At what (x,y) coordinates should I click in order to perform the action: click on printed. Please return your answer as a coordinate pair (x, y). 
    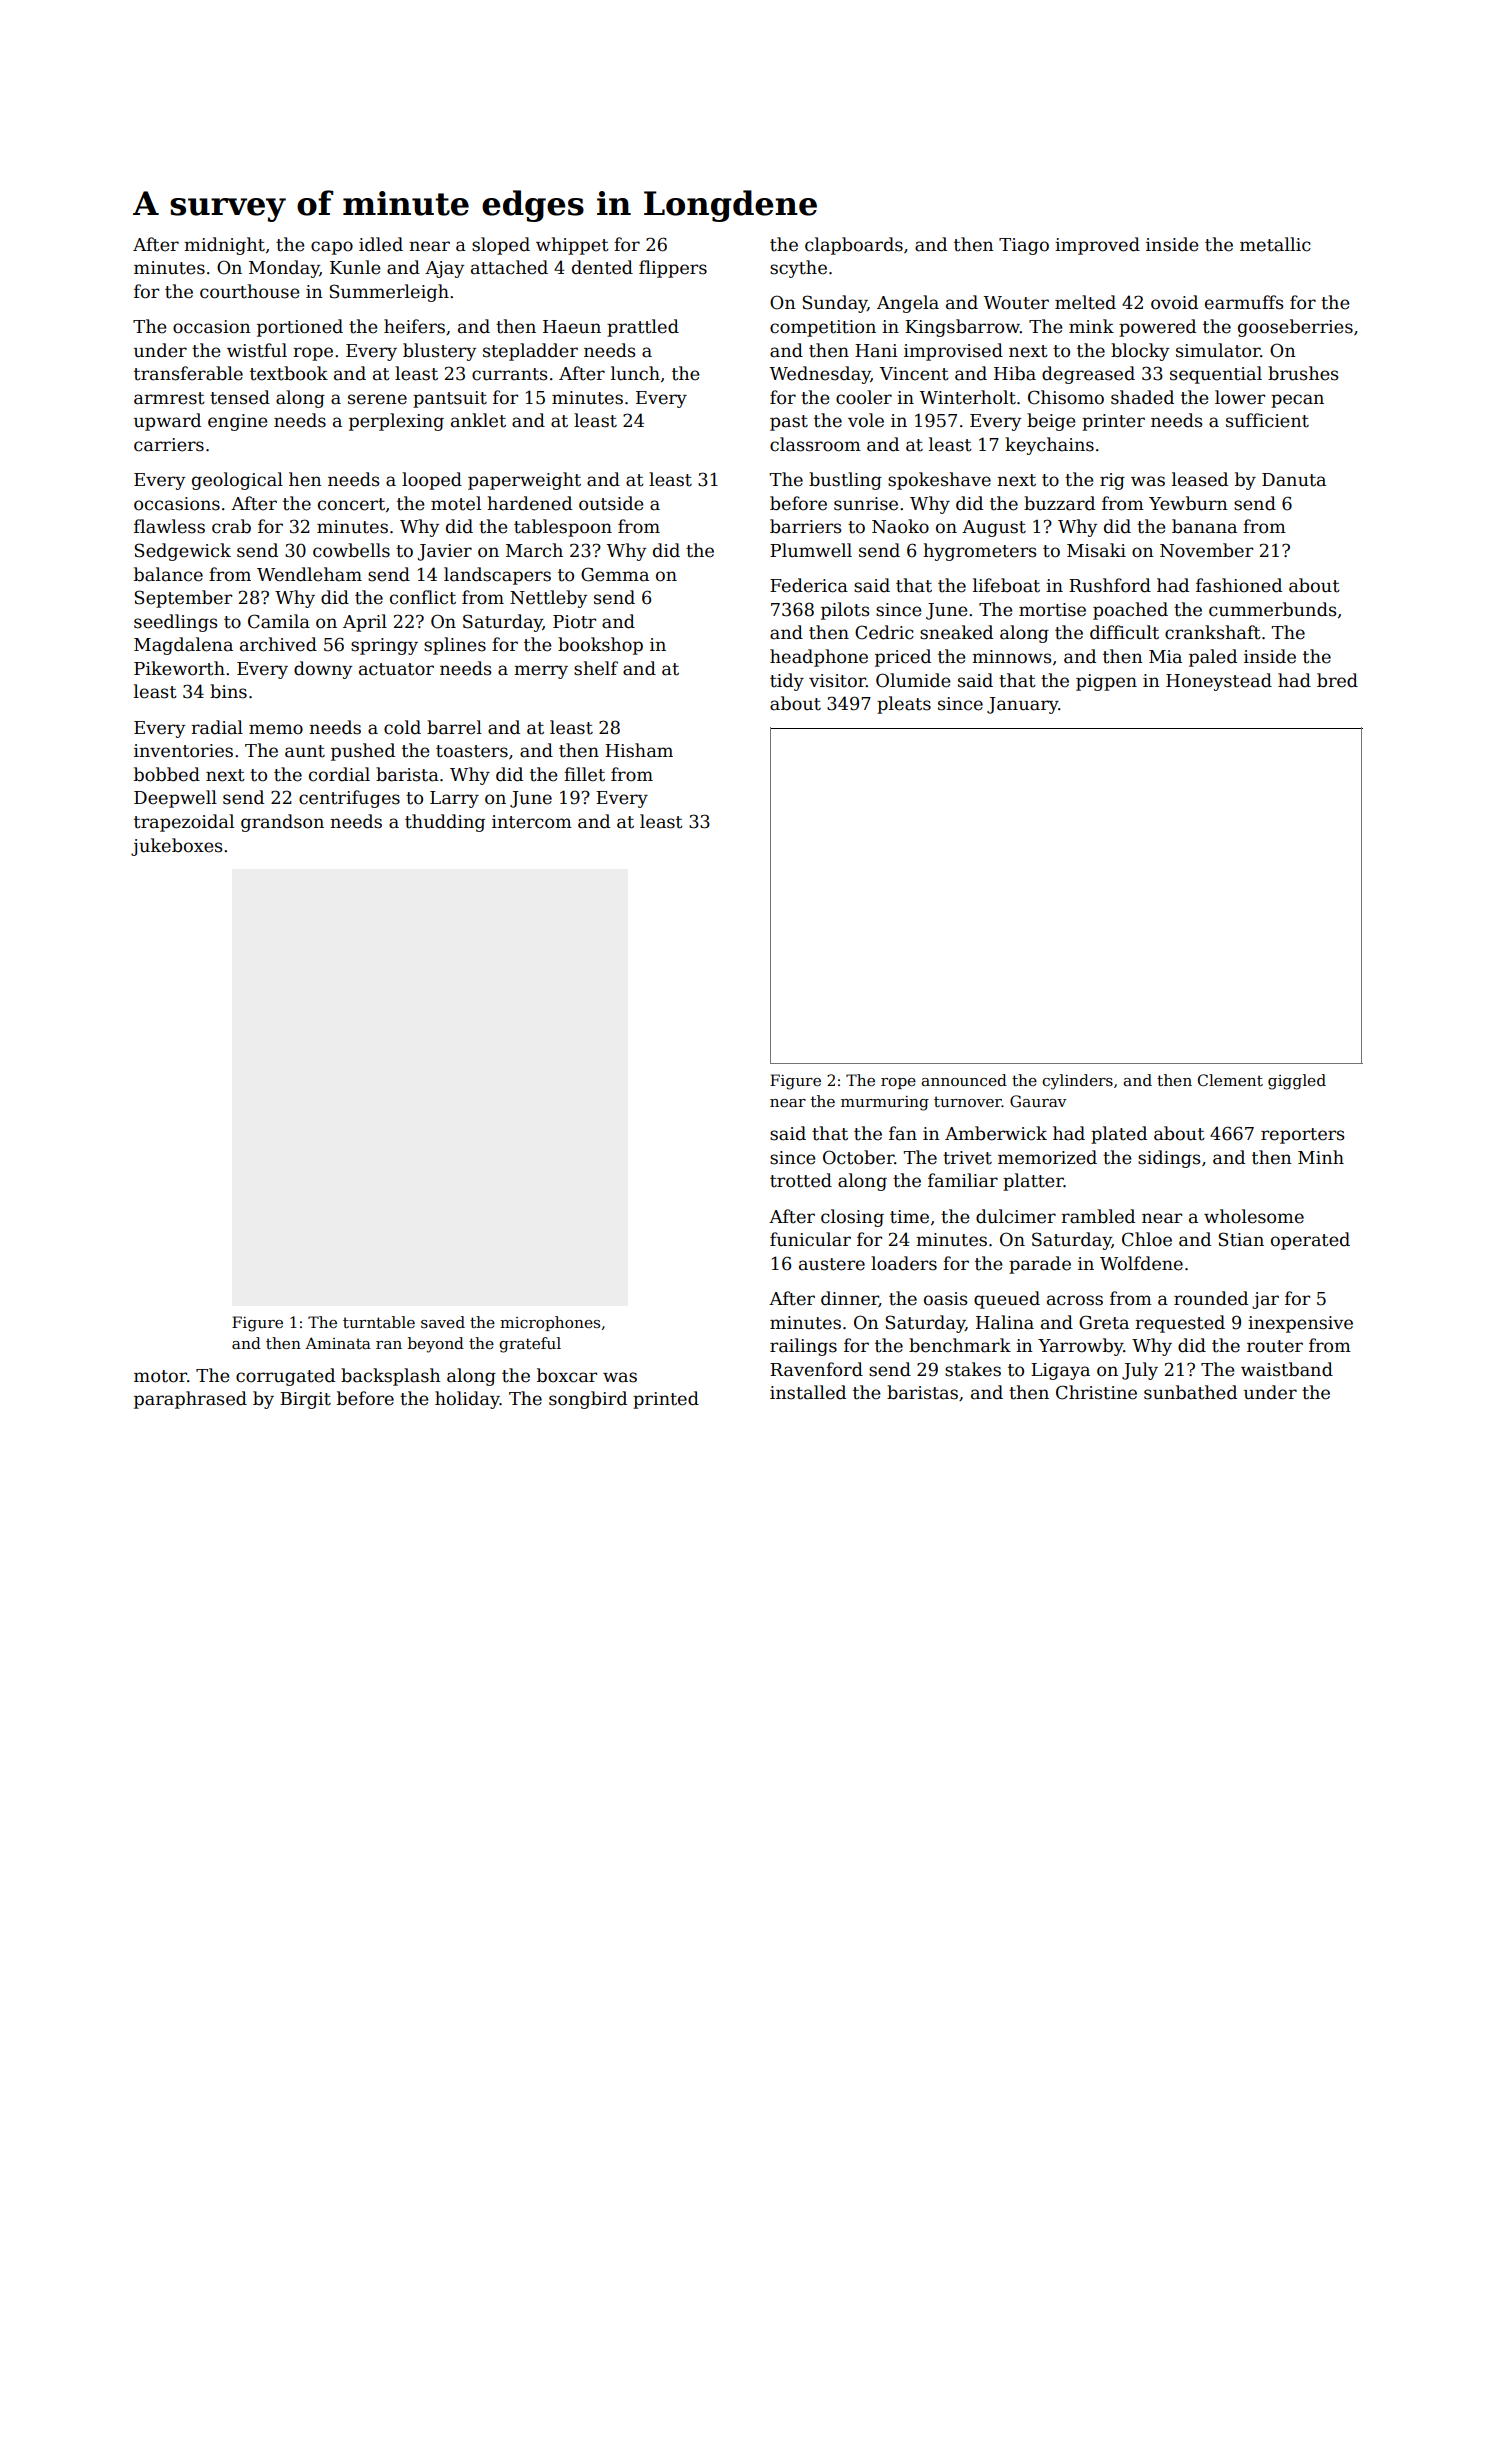
    Looking at the image, I should click on (666, 1400).
